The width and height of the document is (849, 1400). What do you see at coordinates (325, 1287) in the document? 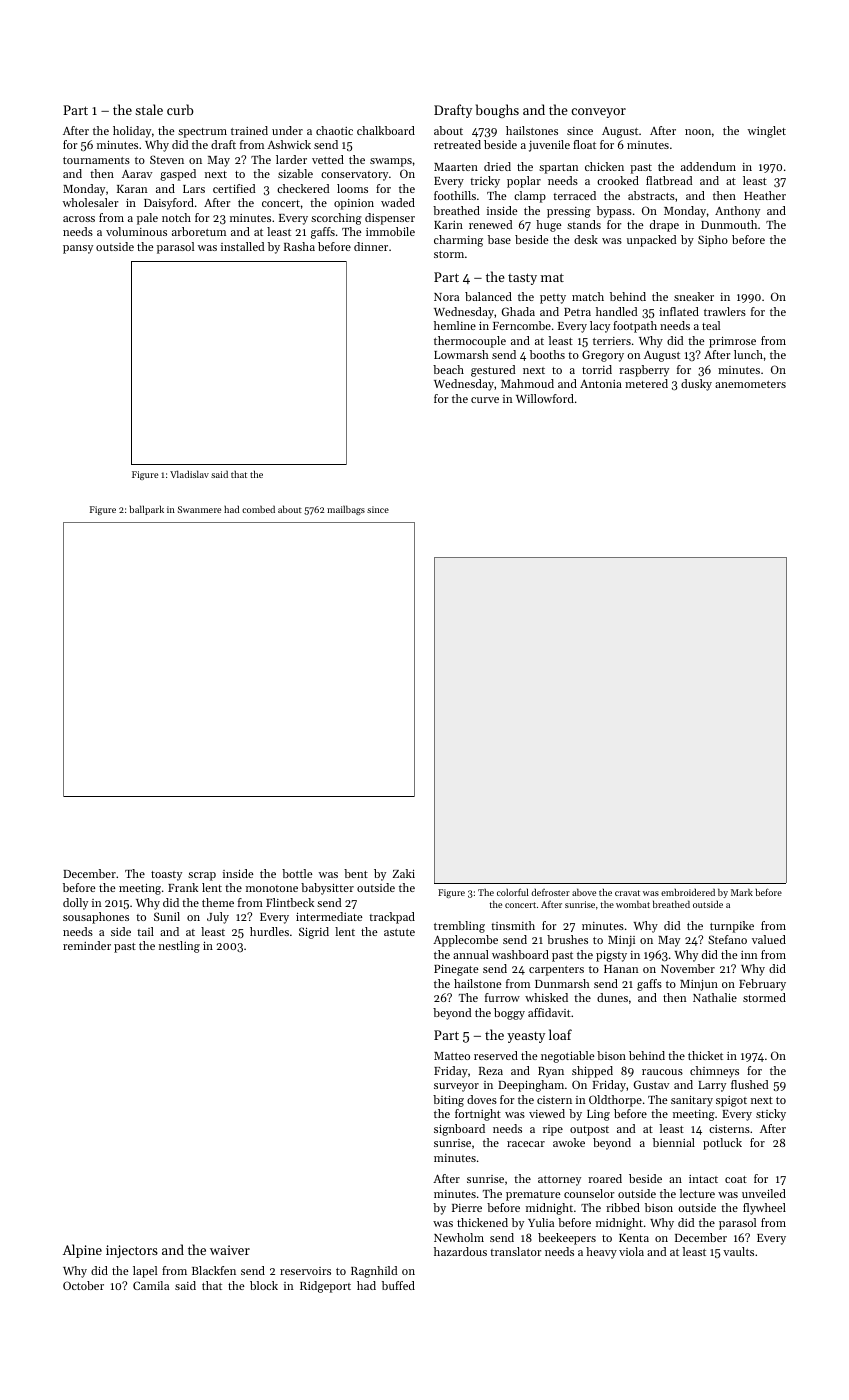
I see `Ridgeport` at bounding box center [325, 1287].
